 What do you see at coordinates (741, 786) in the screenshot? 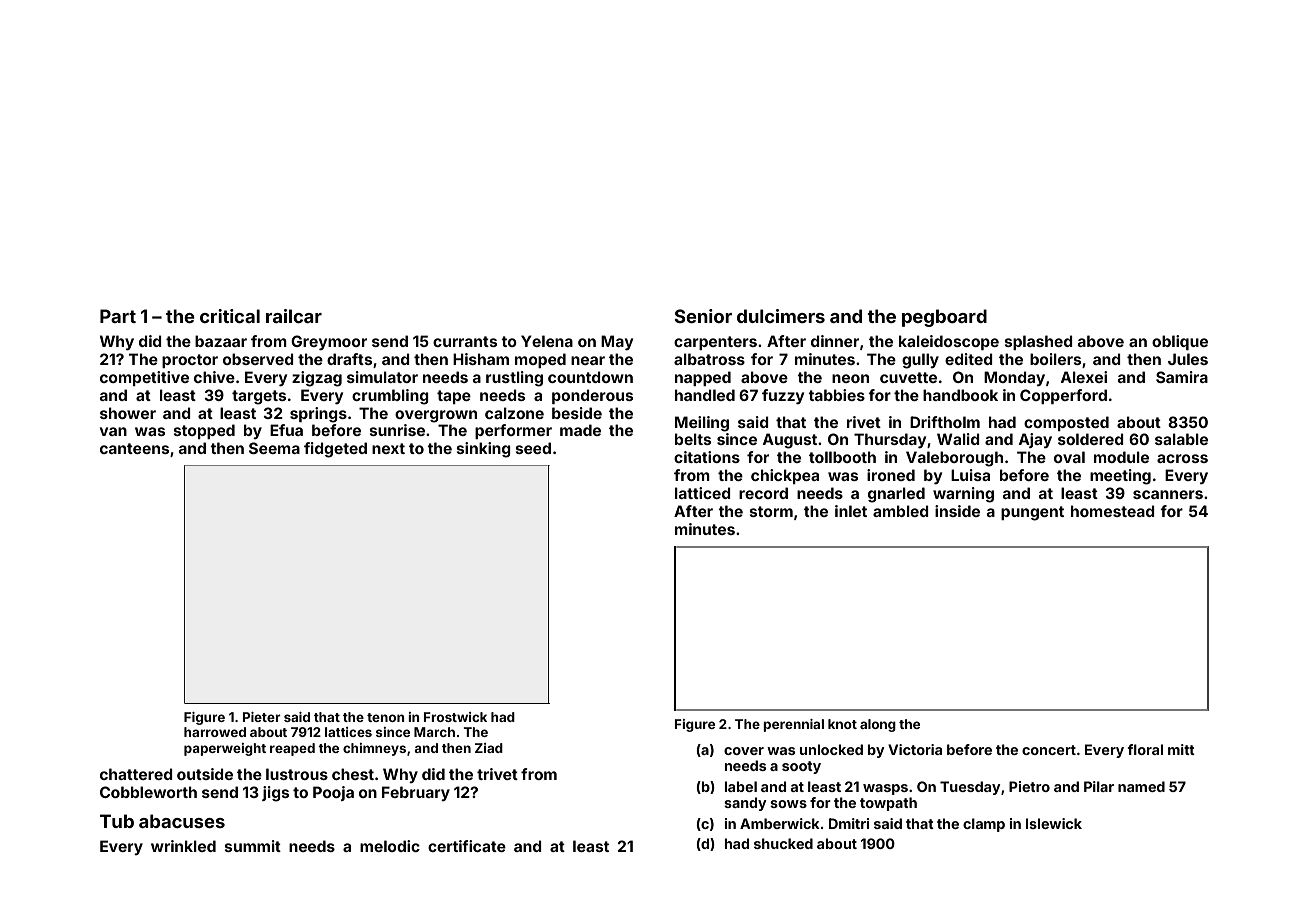
I see `label` at bounding box center [741, 786].
